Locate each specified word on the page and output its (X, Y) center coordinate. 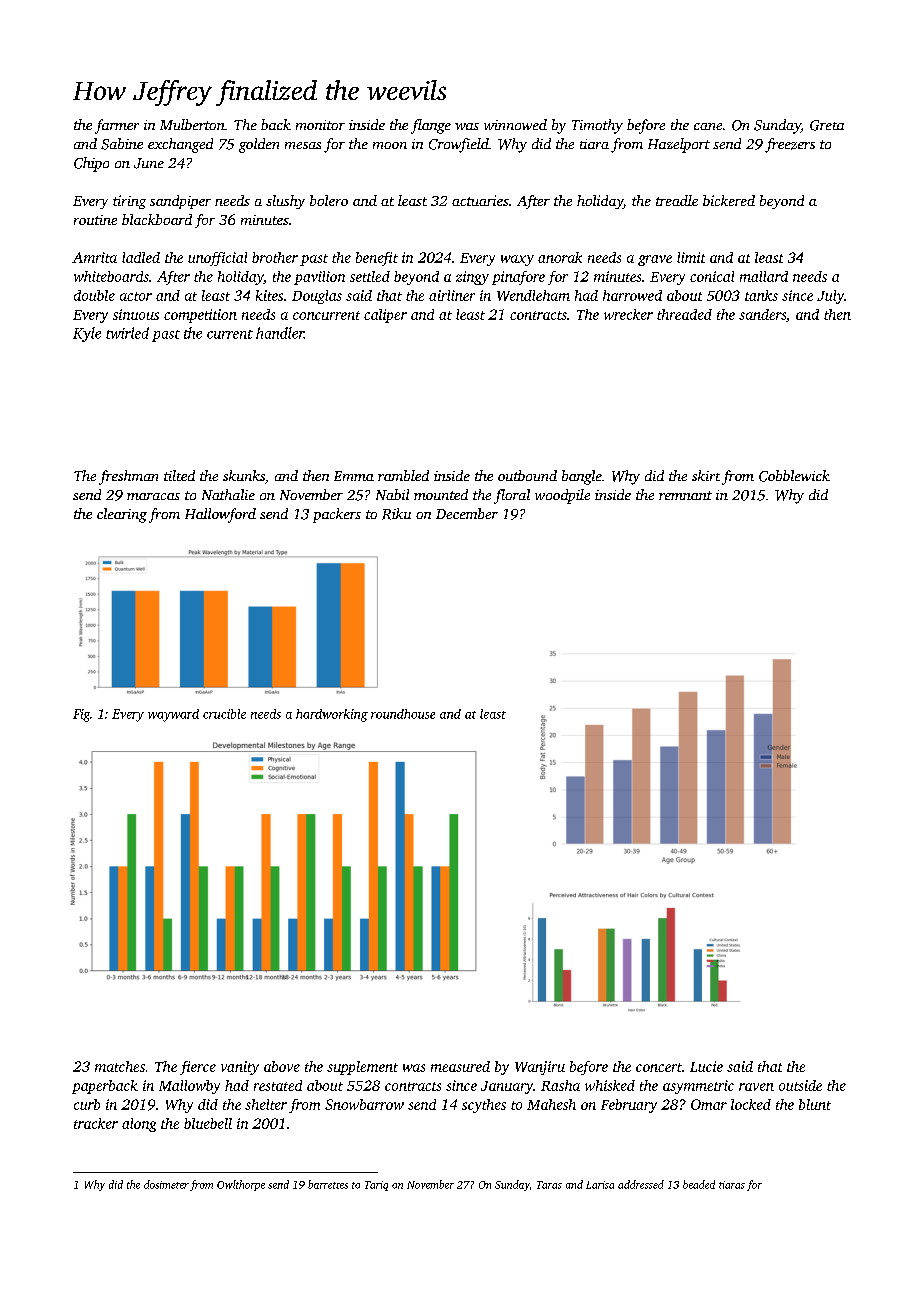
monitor (320, 125)
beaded (699, 1184)
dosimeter (166, 1184)
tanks (761, 295)
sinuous (136, 314)
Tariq (376, 1186)
